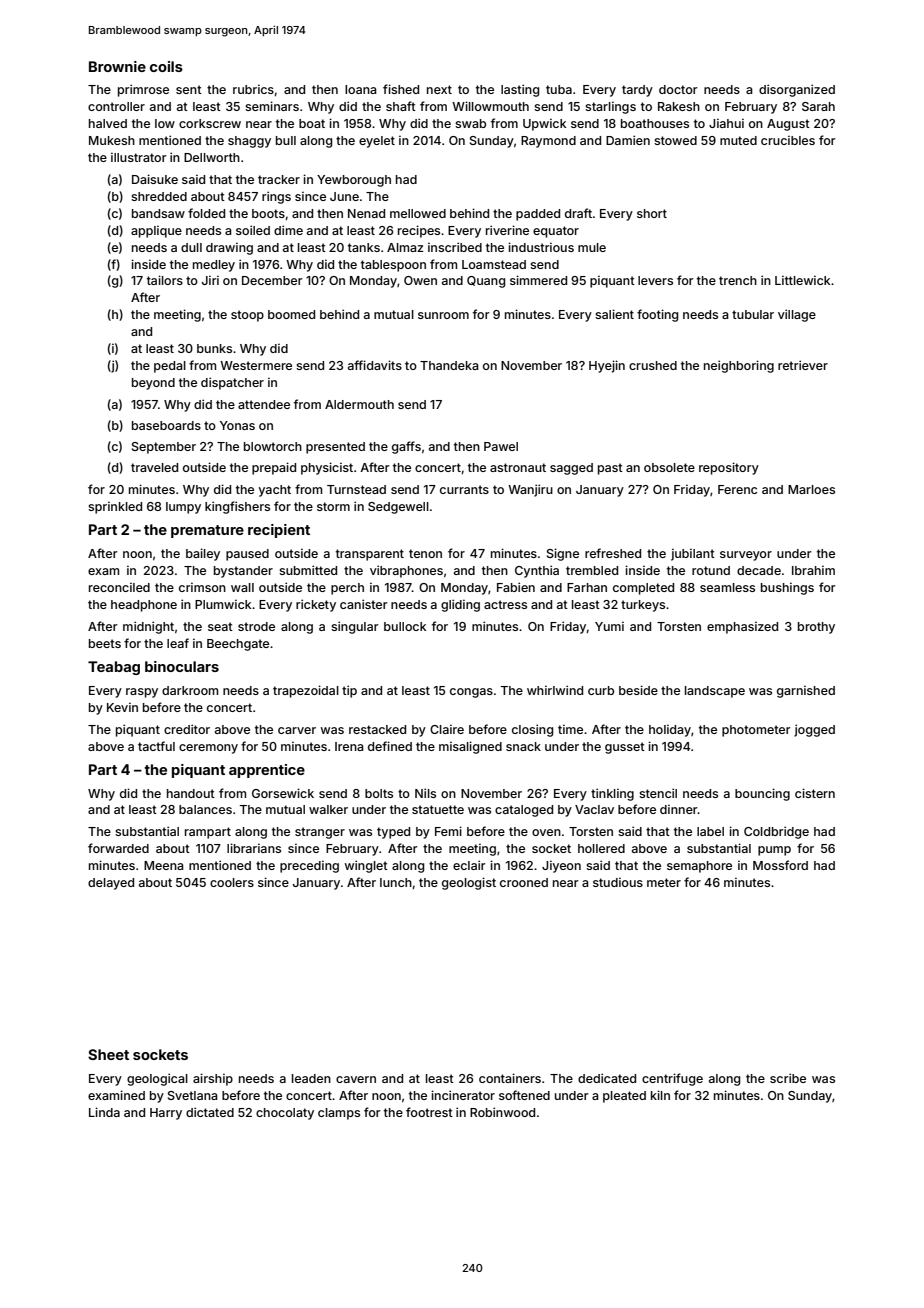 This document has width=924, height=1308. Describe the element at coordinates (797, 90) in the document. I see `disorganized` at that location.
